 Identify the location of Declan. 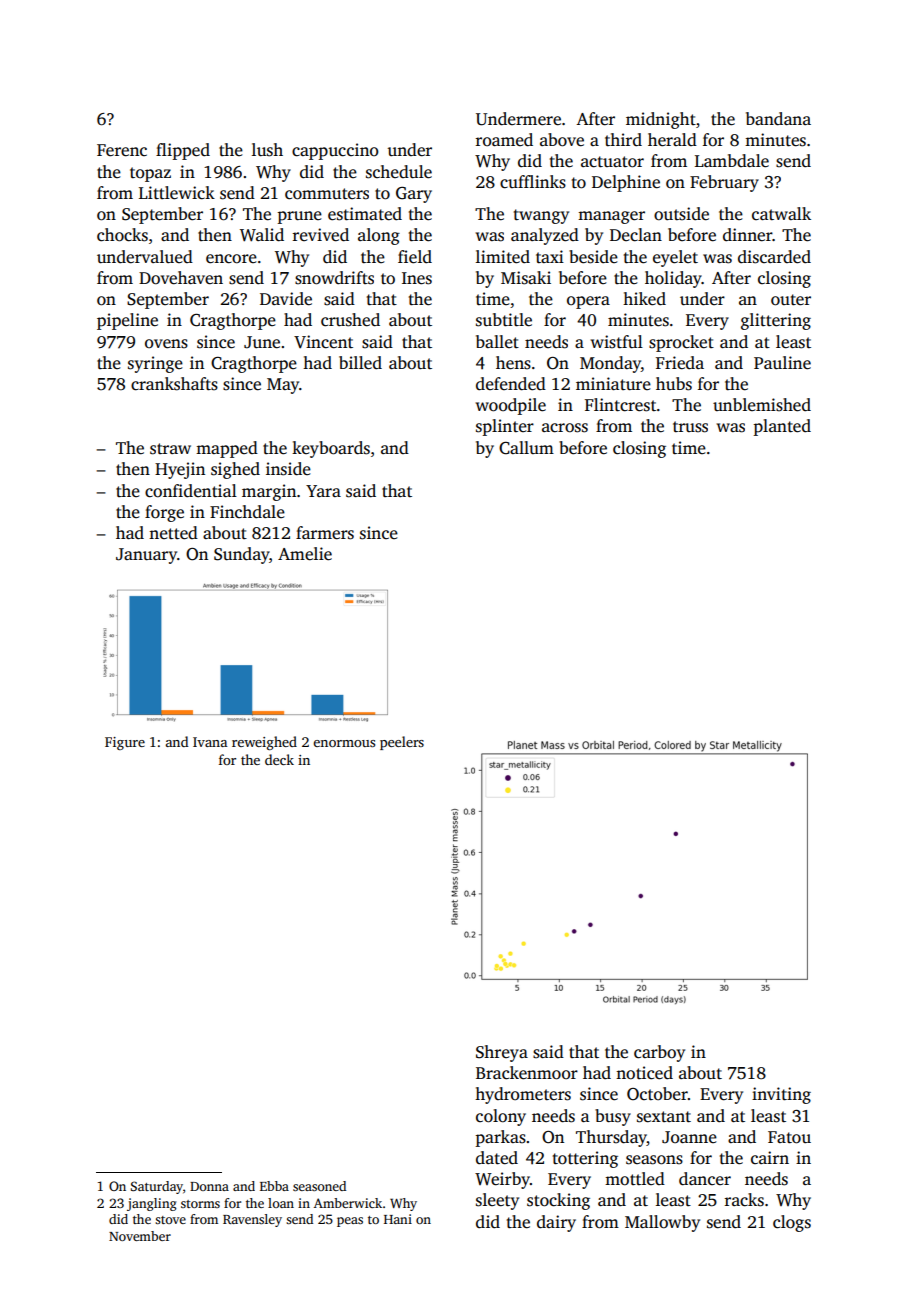
(636, 235).
